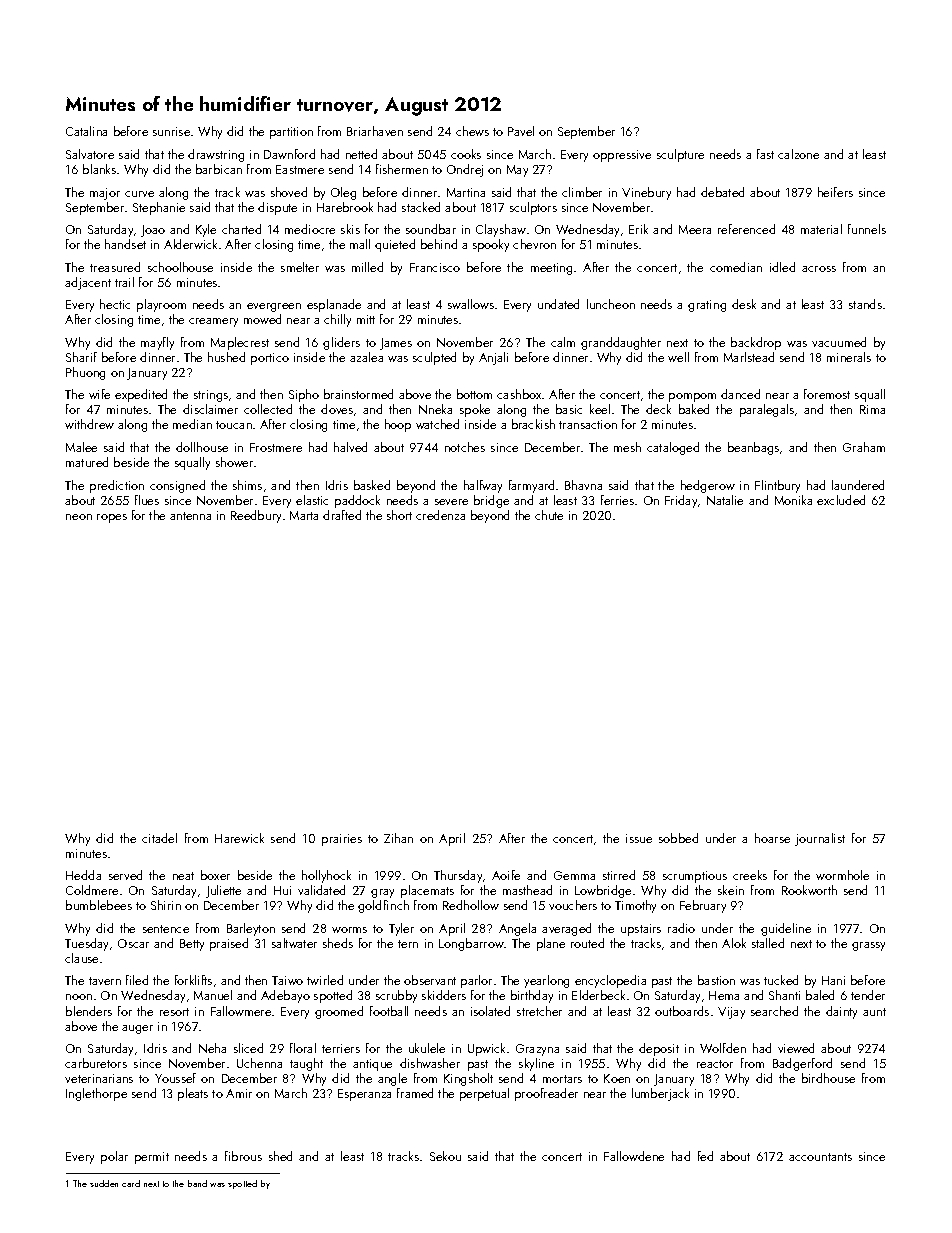  I want to click on farmyard, so click(531, 486).
